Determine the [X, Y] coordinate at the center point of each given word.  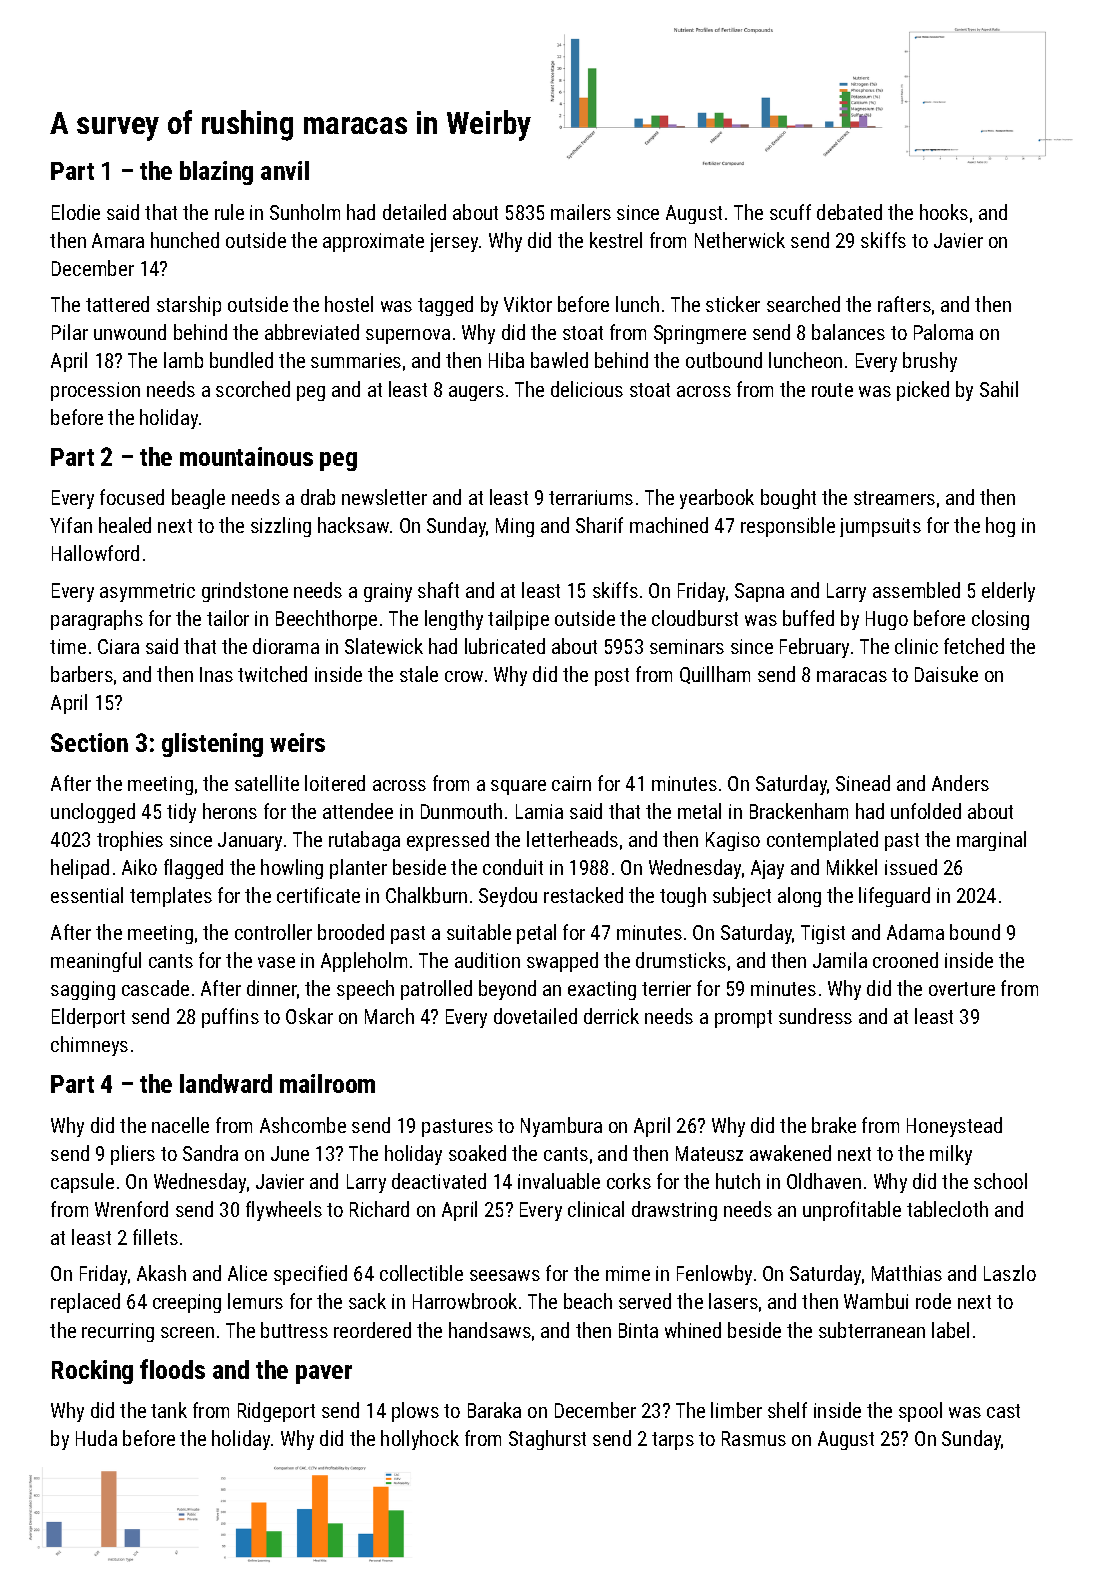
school [1000, 1181]
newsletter [384, 497]
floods [172, 1369]
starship [189, 306]
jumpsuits [880, 527]
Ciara [118, 646]
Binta [638, 1330]
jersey [454, 242]
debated [849, 212]
